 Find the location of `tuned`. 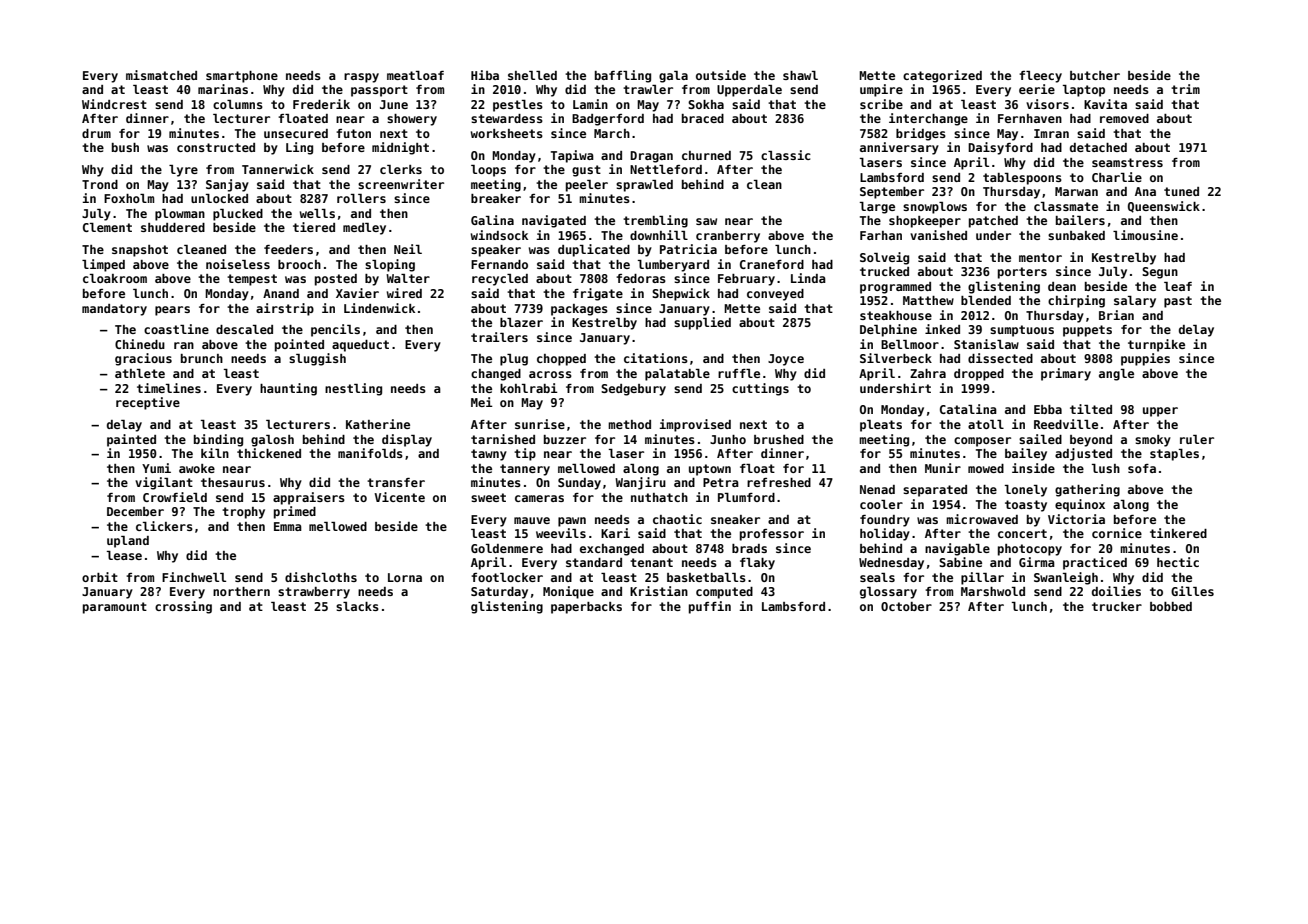

tuned is located at coordinates (1181, 191).
